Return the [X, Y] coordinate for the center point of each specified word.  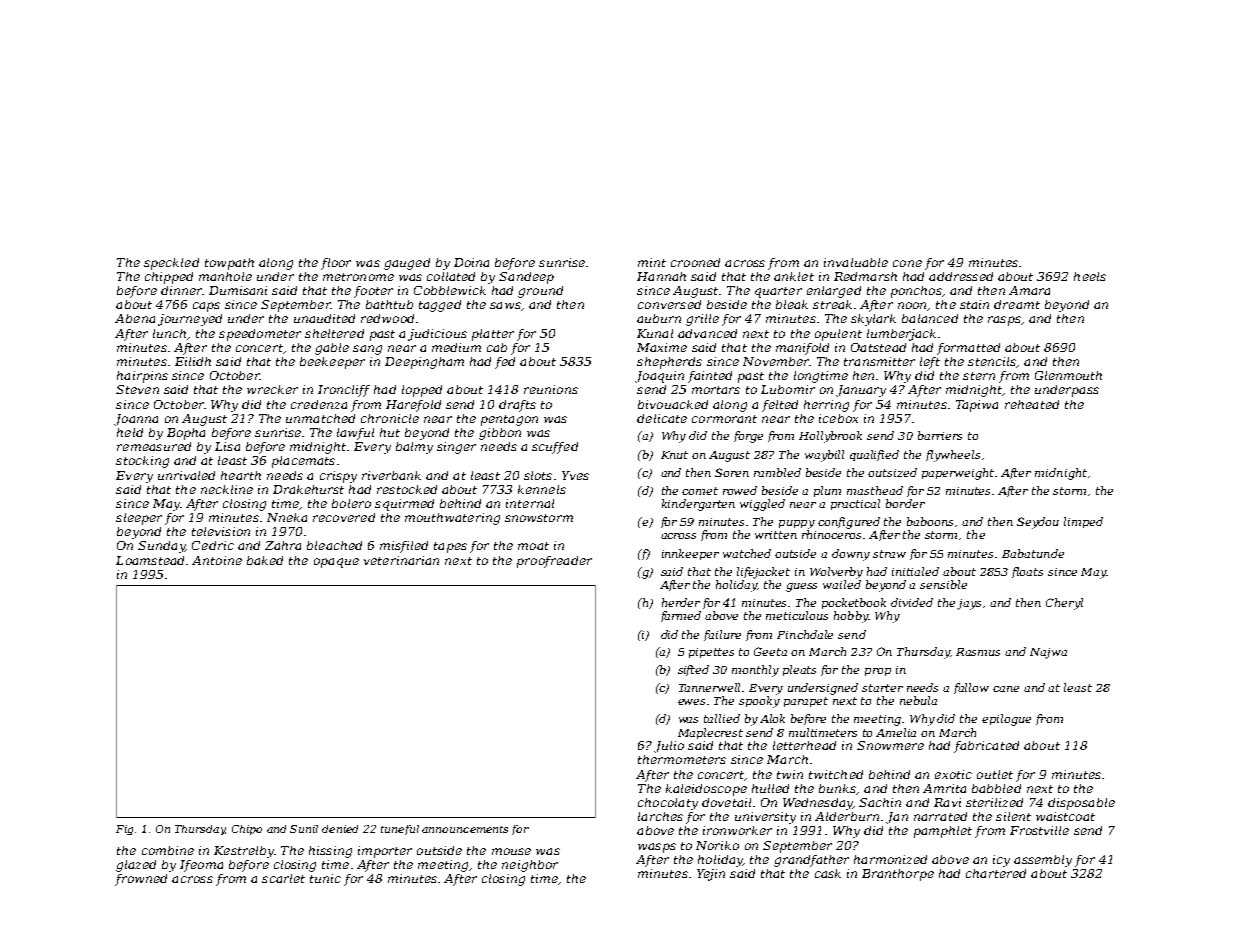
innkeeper [690, 554]
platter [493, 335]
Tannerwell [709, 687]
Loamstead [150, 560]
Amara [1029, 290]
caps [206, 307]
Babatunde [1033, 553]
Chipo [247, 830]
